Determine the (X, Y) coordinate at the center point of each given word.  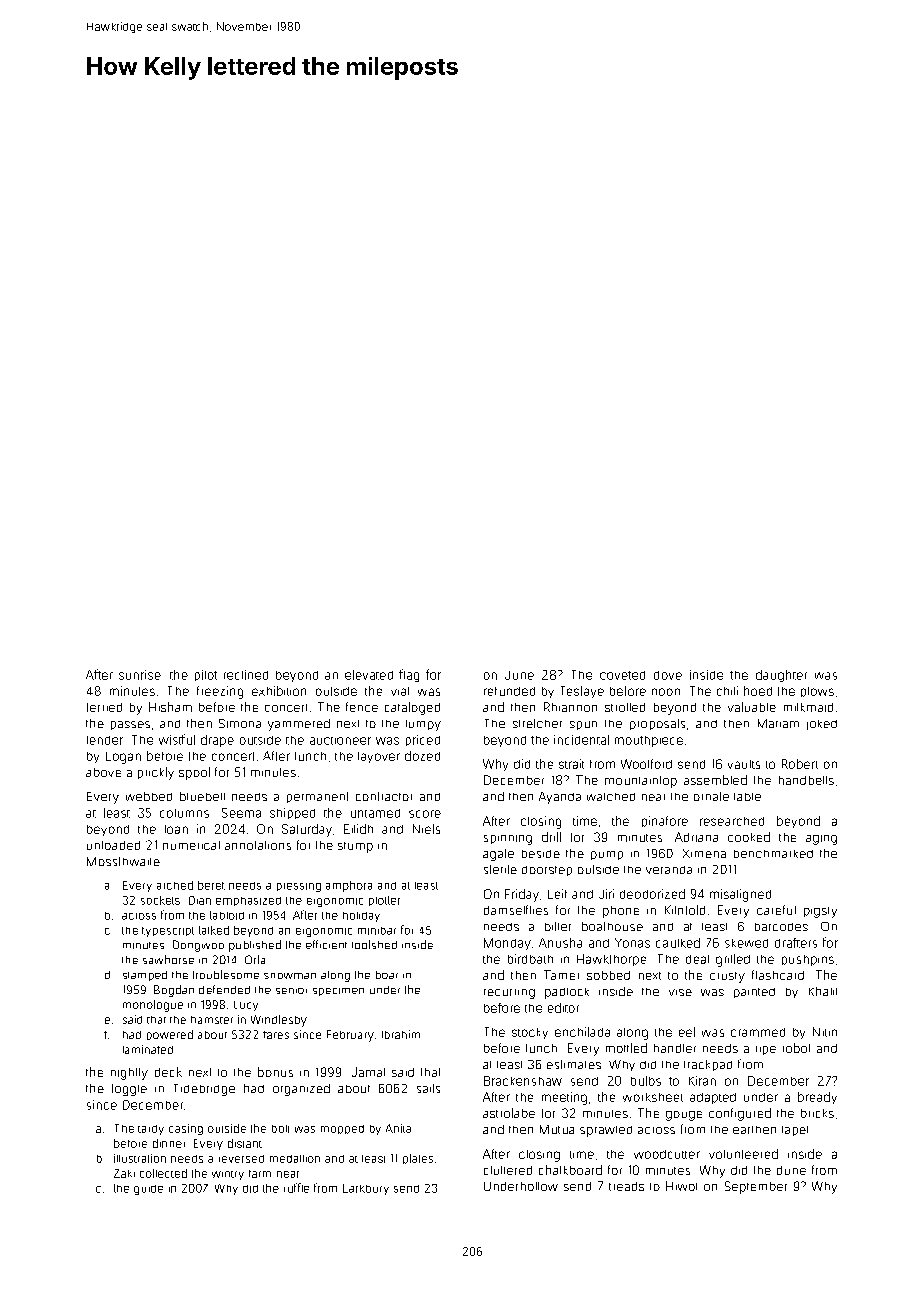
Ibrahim (401, 1034)
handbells (806, 780)
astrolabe (509, 1113)
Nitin (825, 1032)
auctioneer (340, 741)
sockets (160, 900)
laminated (148, 1049)
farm (260, 1174)
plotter (384, 901)
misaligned (740, 895)
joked (822, 725)
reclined (246, 675)
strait (571, 764)
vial (400, 691)
